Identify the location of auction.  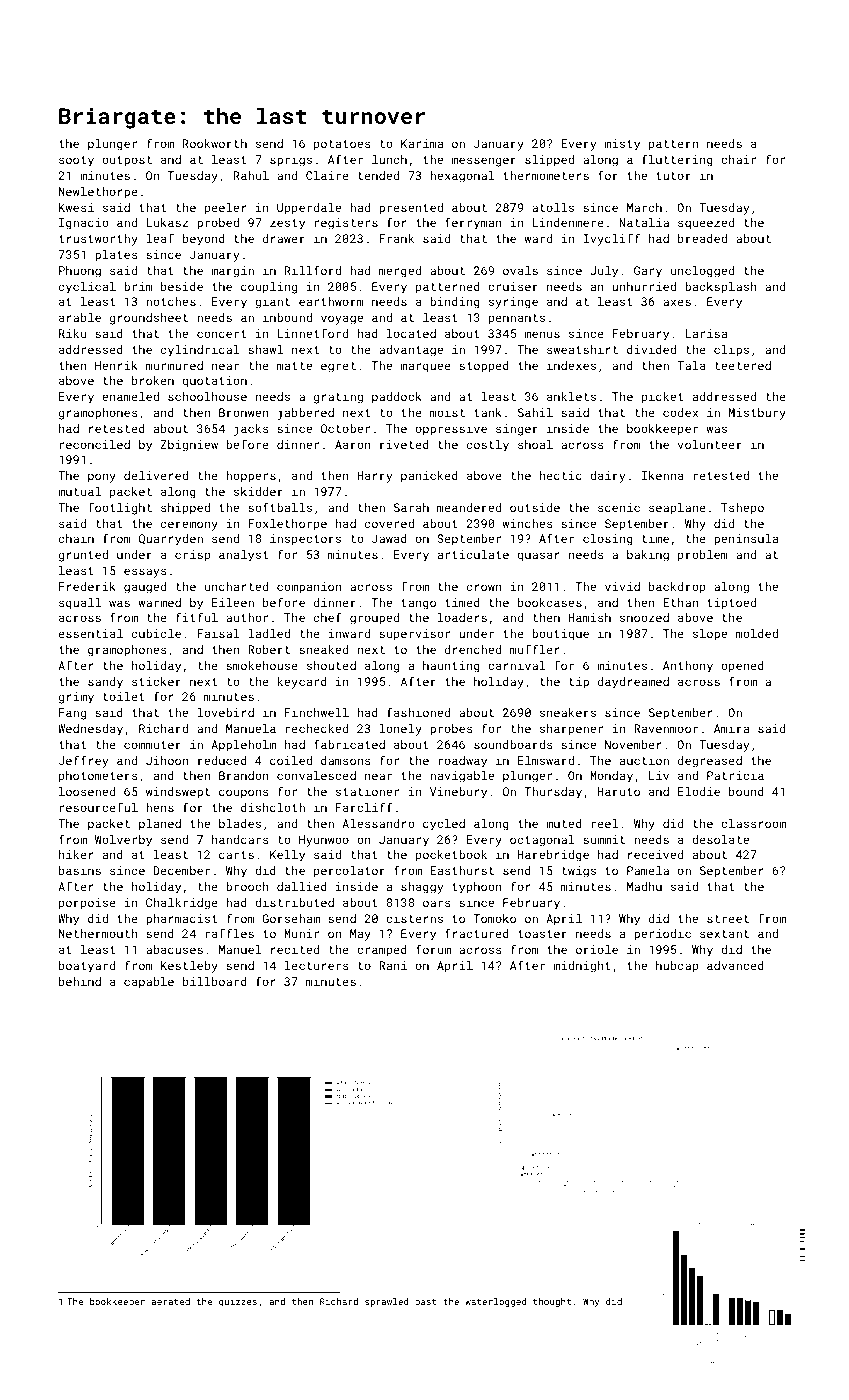
(644, 760).
